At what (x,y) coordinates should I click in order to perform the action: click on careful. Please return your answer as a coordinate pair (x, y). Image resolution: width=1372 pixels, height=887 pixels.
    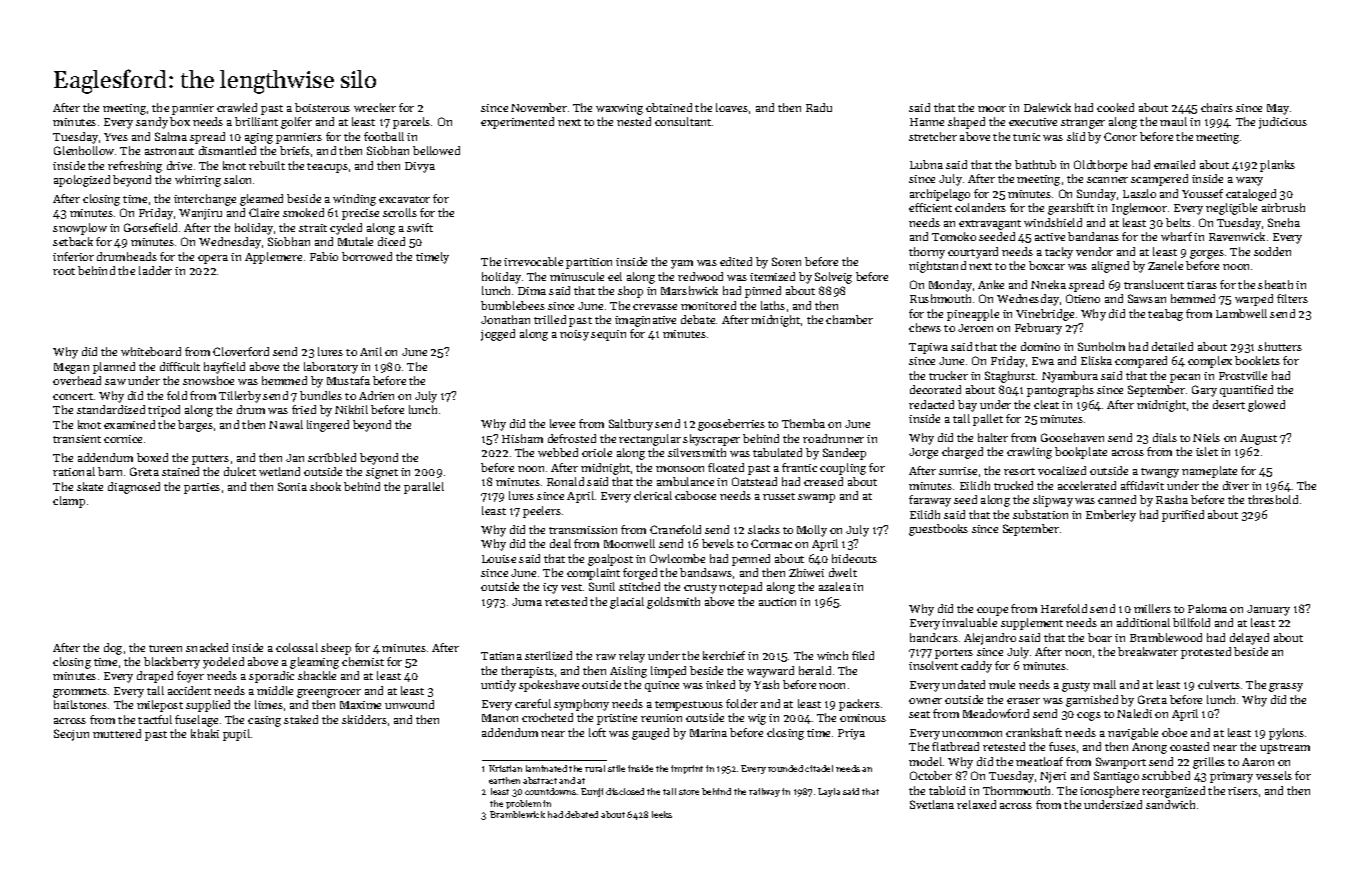
    Looking at the image, I should click on (533, 703).
